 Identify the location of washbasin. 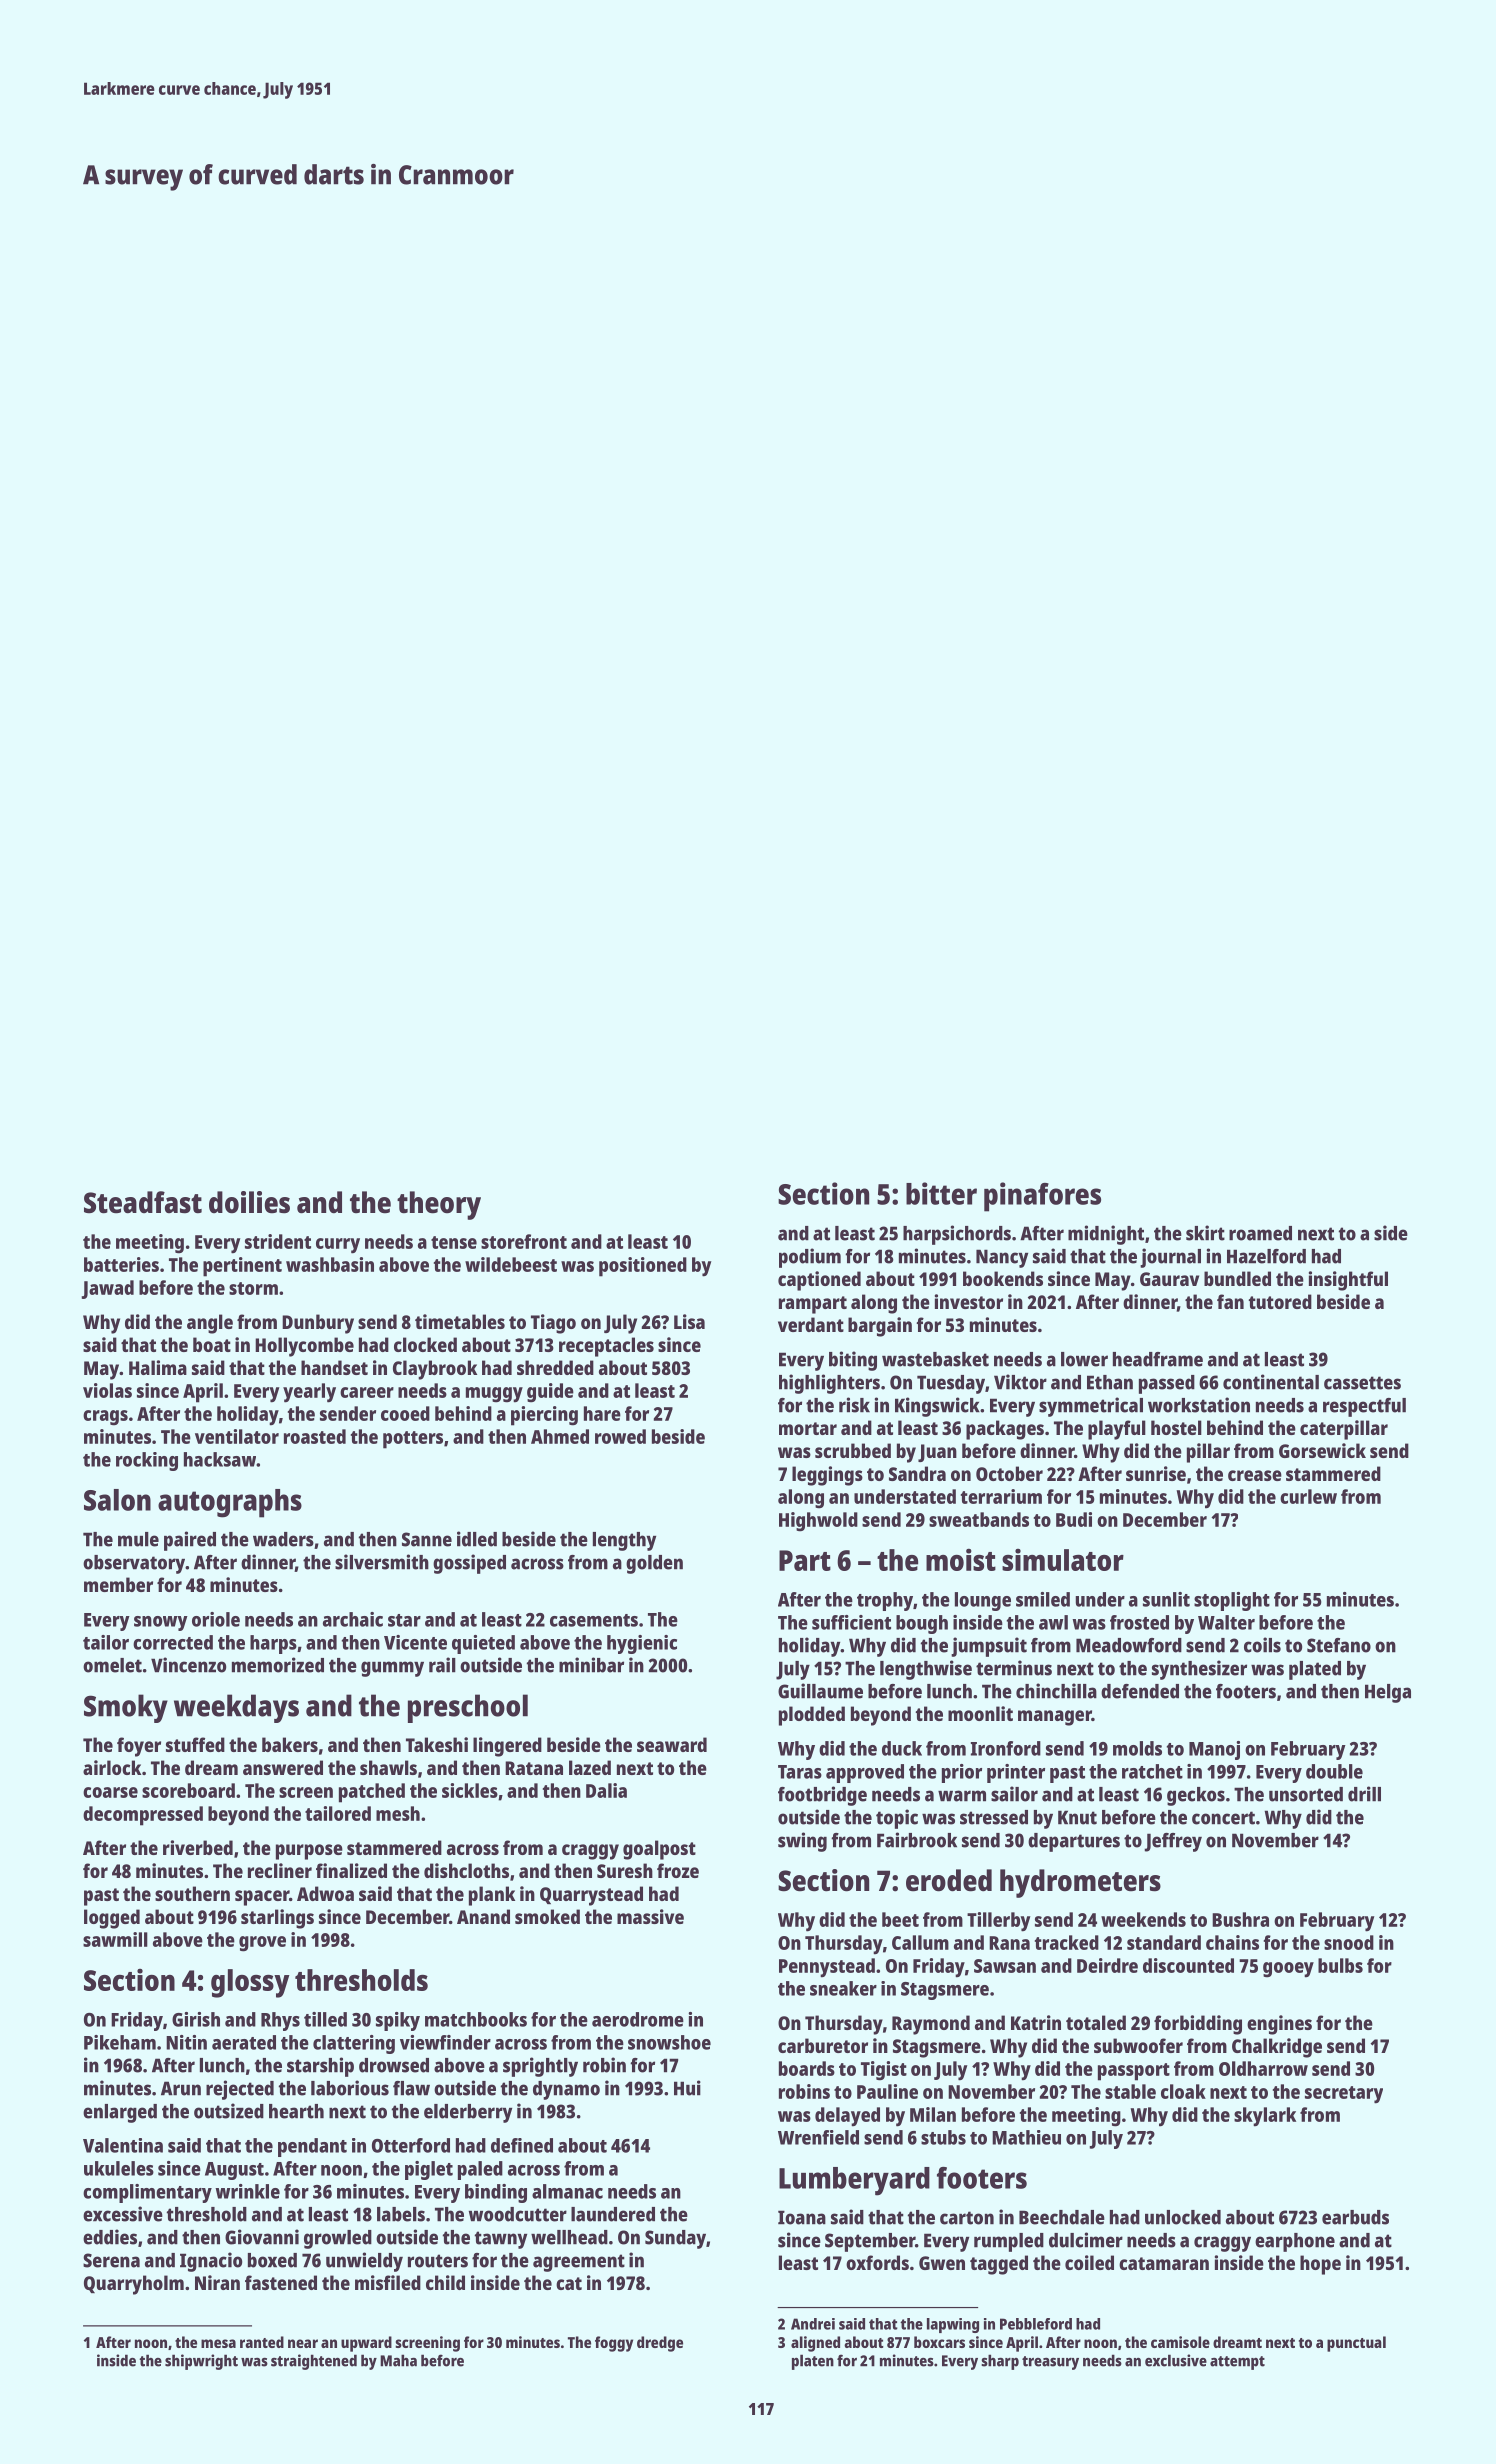
(330, 1264).
